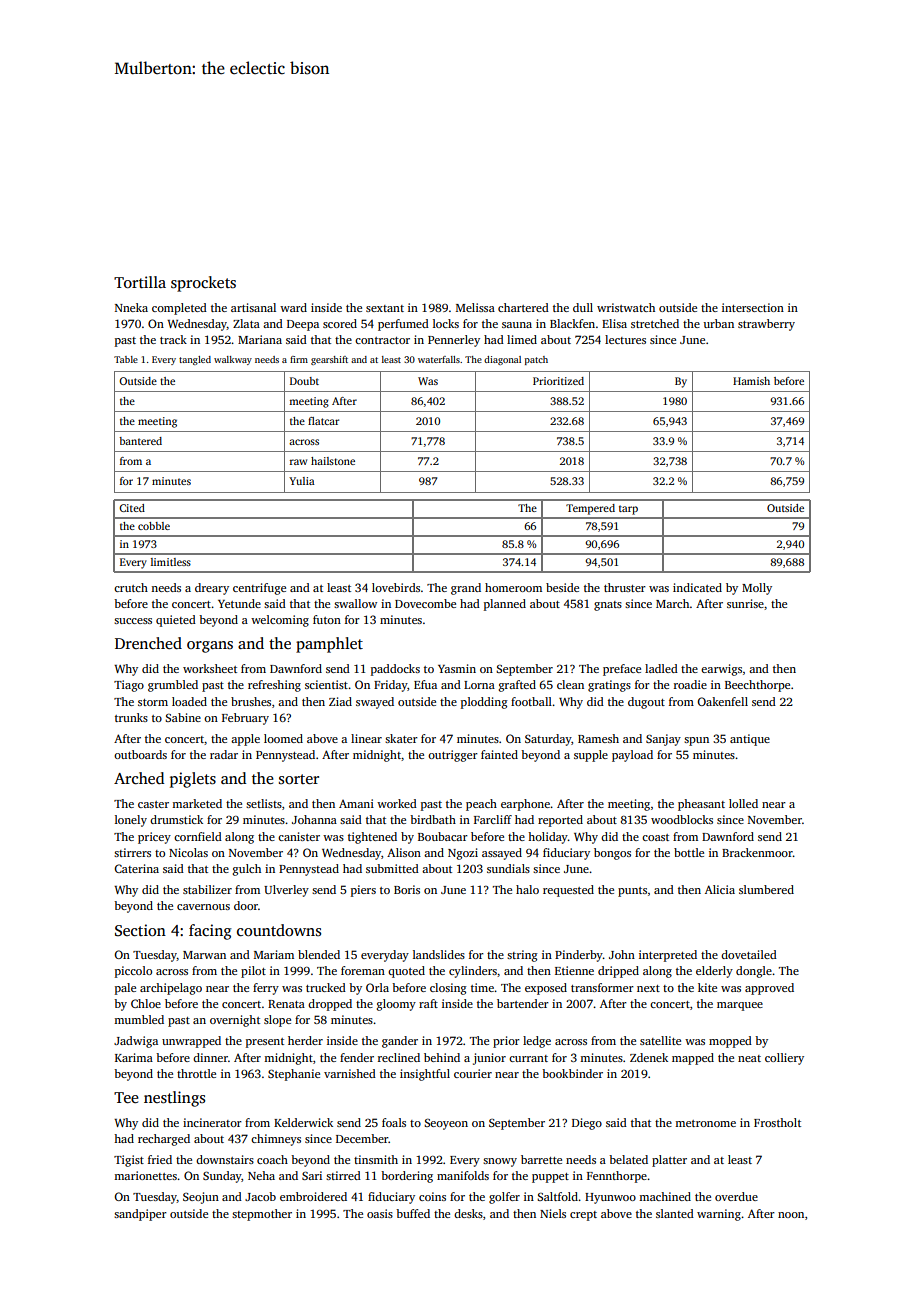  Describe the element at coordinates (176, 819) in the image. I see `drumstick` at that location.
